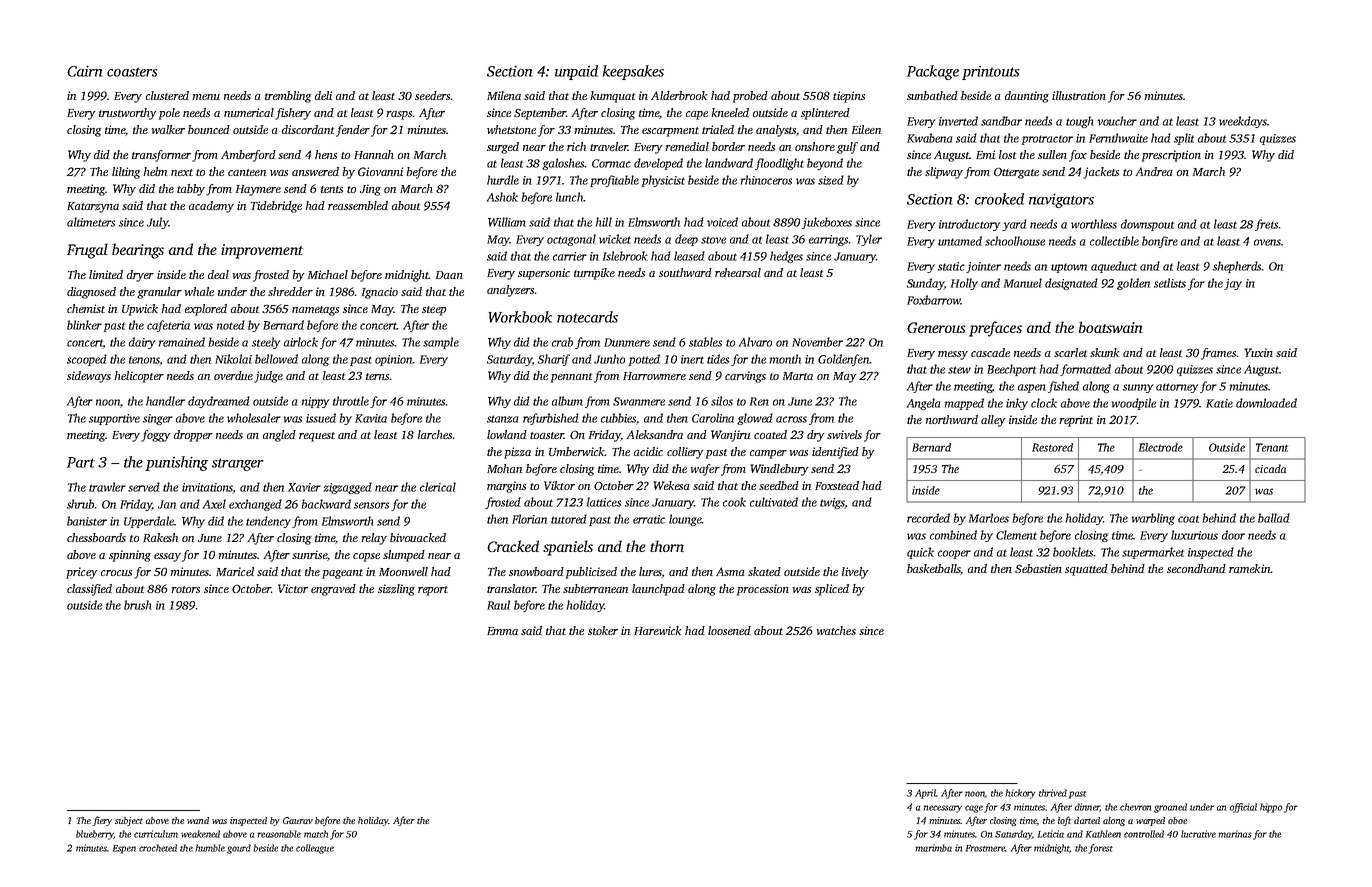 This screenshot has height=887, width=1372. I want to click on trustworthy, so click(127, 114).
